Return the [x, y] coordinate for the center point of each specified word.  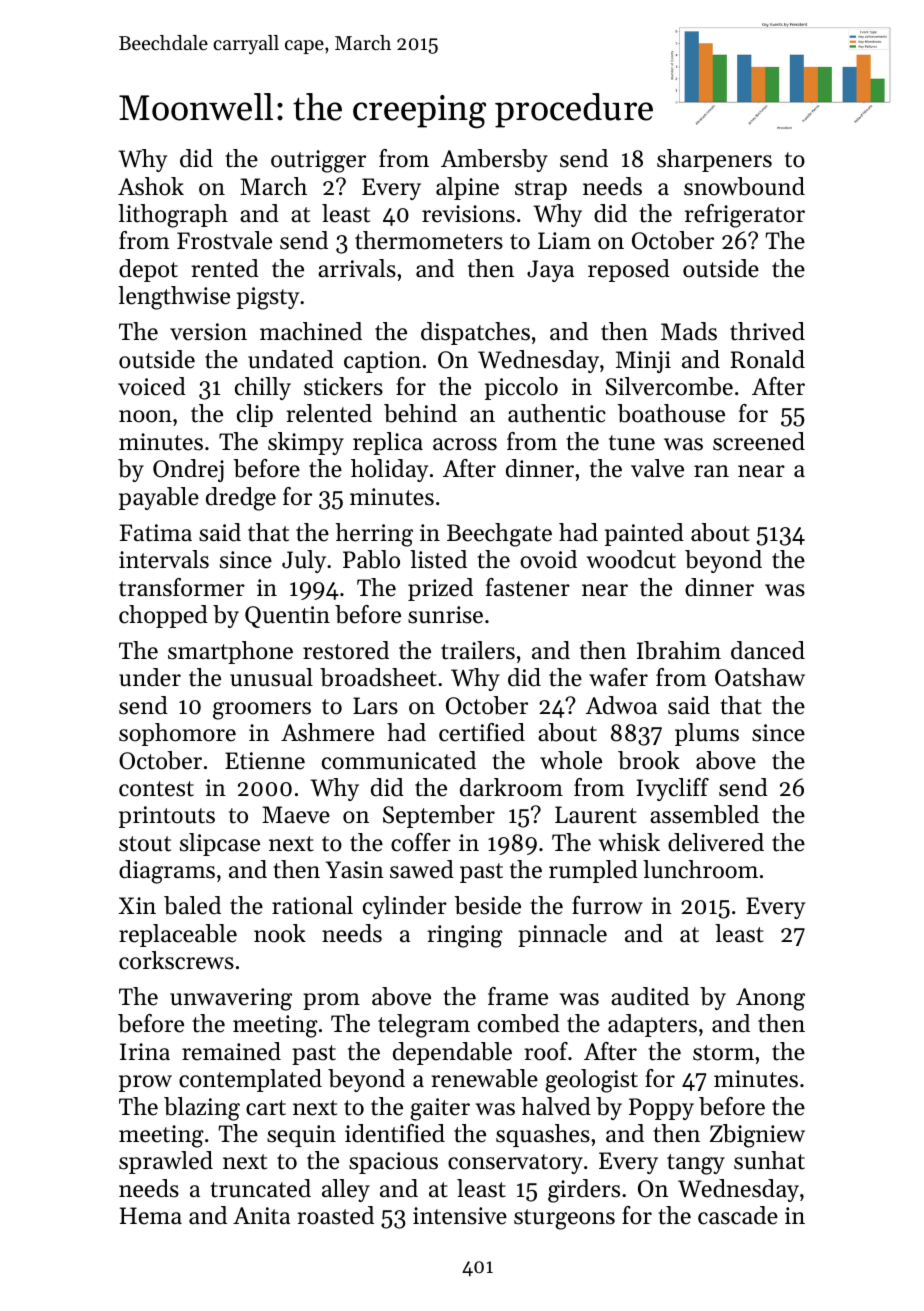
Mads [689, 331]
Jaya [550, 271]
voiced [152, 386]
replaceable [178, 935]
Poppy [661, 1109]
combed [519, 1023]
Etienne [265, 761]
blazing [202, 1109]
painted [644, 534]
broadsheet [378, 677]
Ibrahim [679, 650]
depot [148, 270]
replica [388, 443]
